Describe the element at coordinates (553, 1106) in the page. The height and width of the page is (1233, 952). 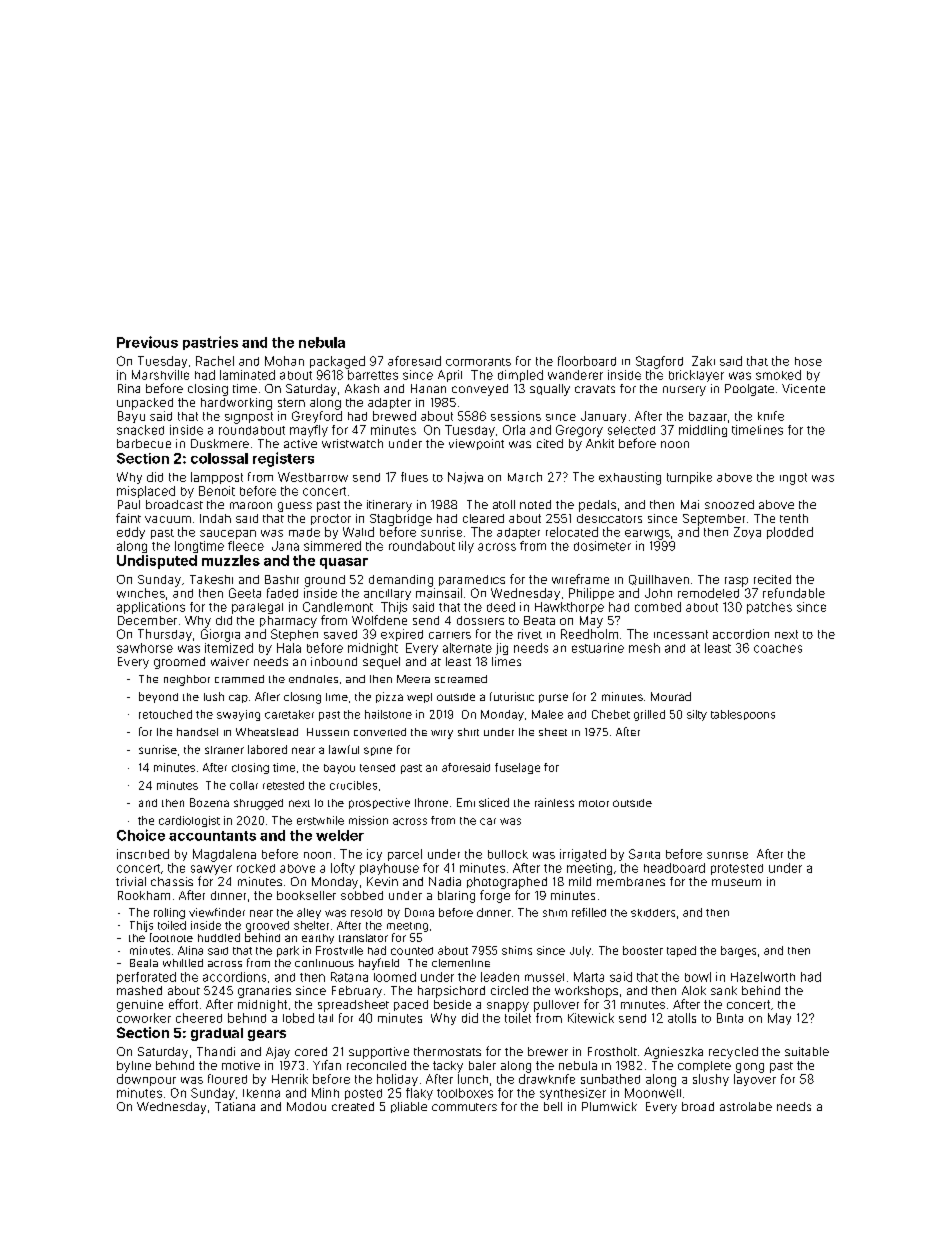
I see `bell` at that location.
